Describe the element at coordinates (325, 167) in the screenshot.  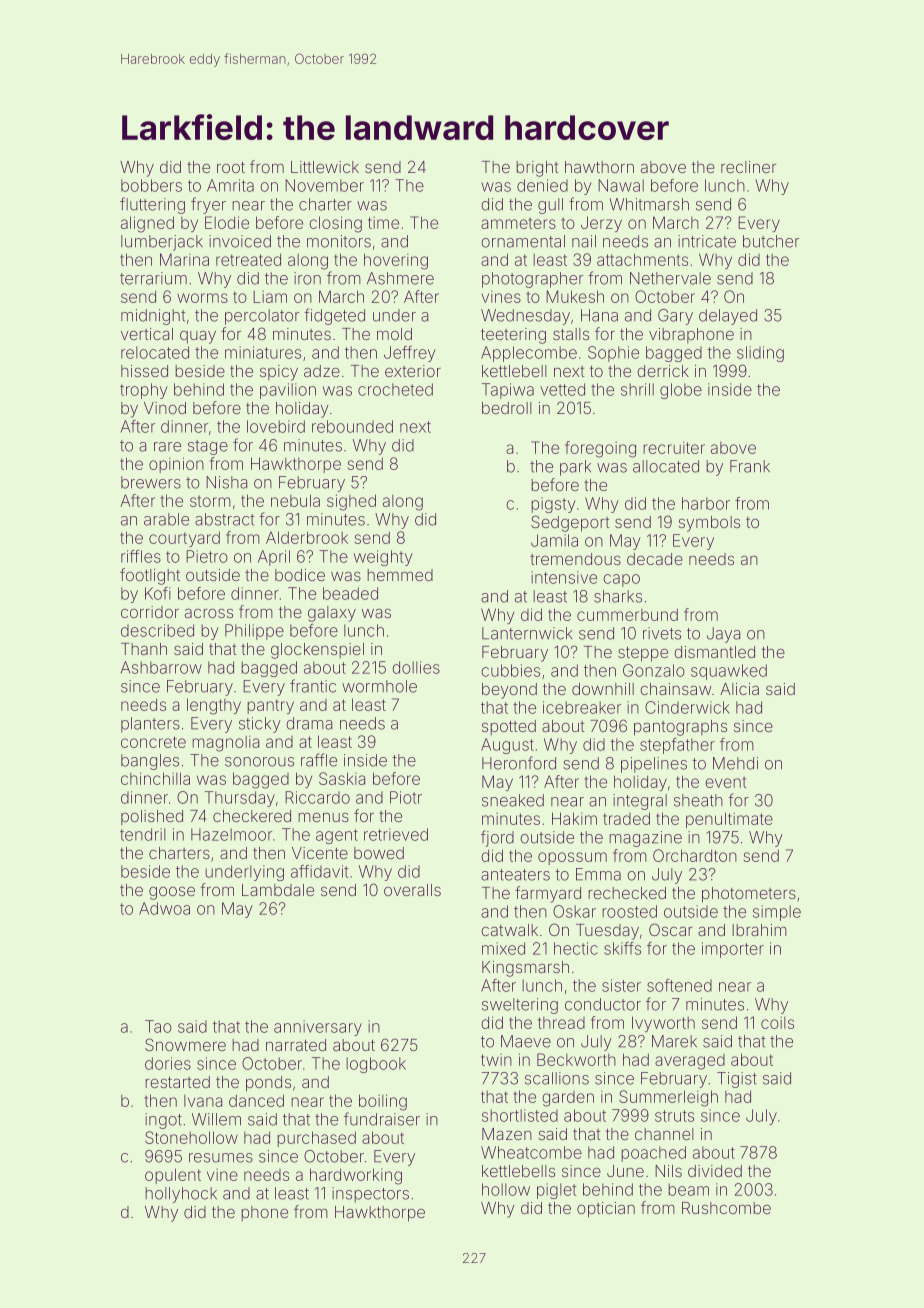
I see `Littlewick` at that location.
